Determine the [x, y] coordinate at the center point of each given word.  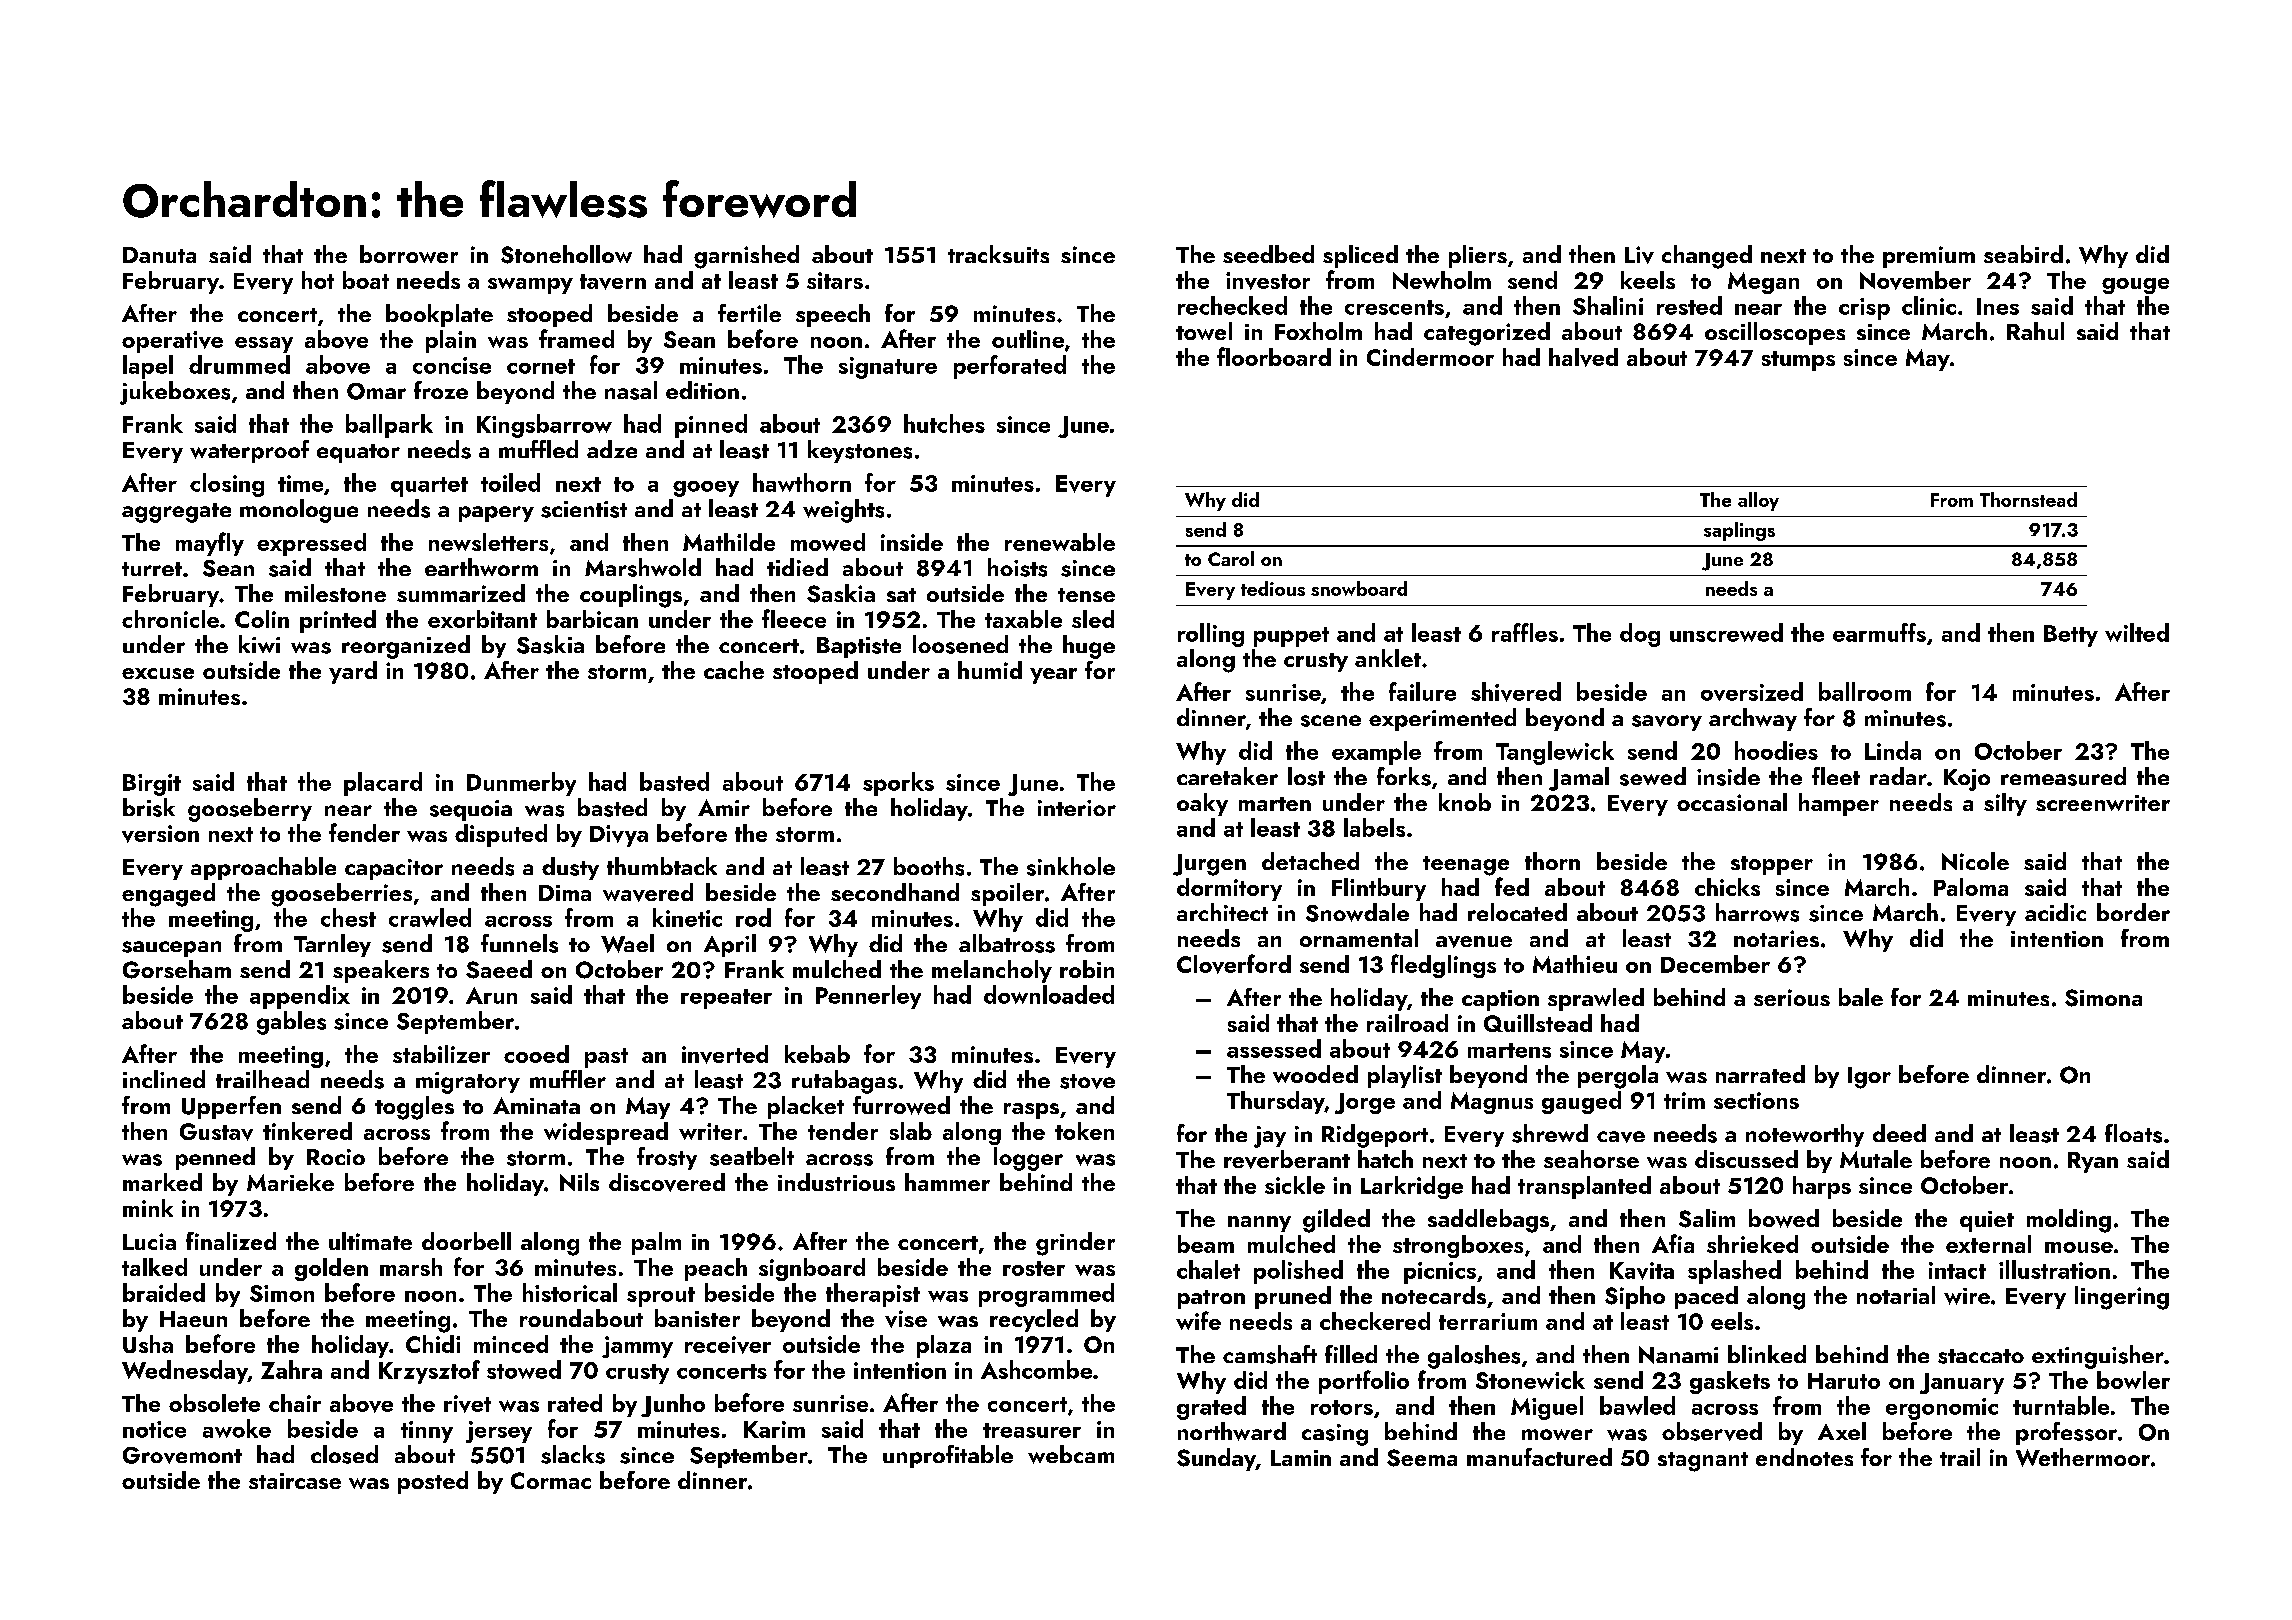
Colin [262, 619]
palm [656, 1243]
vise [906, 1319]
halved [1583, 357]
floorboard [1274, 356]
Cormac [551, 1480]
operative [172, 342]
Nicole [1975, 861]
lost [1306, 776]
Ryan [2093, 1162]
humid [990, 670]
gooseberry [250, 810]
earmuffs [1879, 632]
